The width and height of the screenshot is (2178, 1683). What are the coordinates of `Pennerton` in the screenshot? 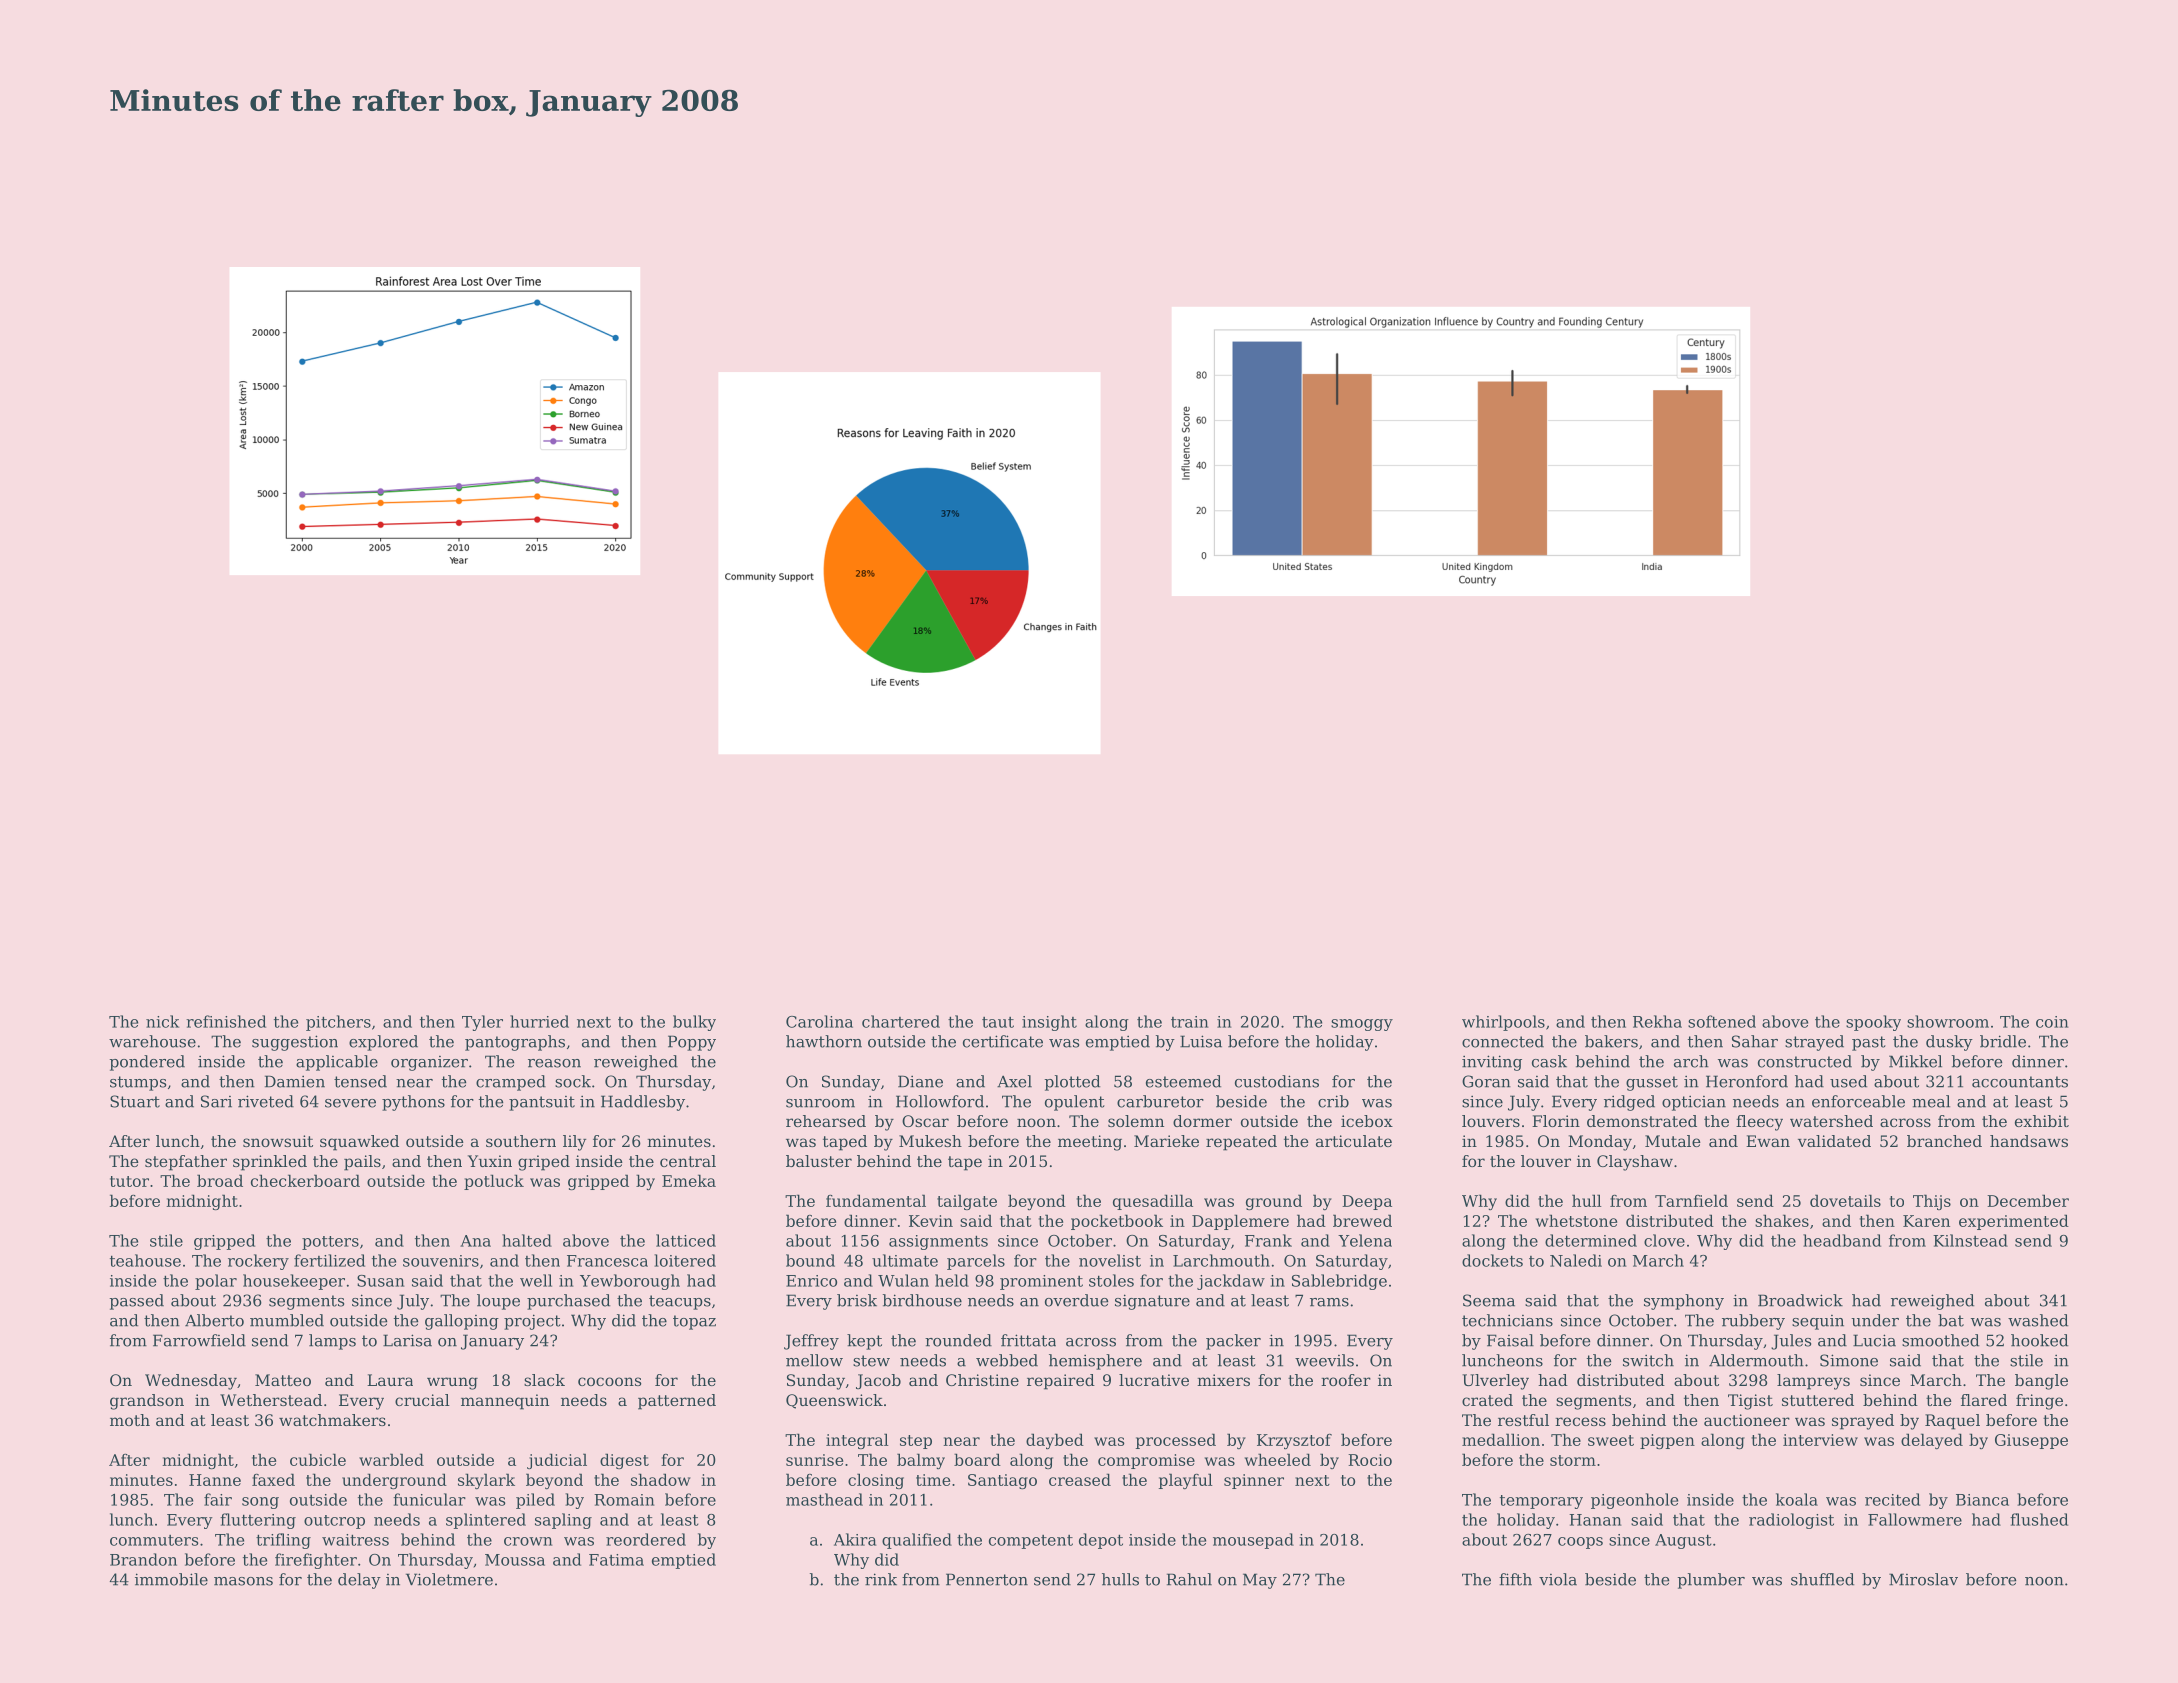 It's located at (987, 1579).
